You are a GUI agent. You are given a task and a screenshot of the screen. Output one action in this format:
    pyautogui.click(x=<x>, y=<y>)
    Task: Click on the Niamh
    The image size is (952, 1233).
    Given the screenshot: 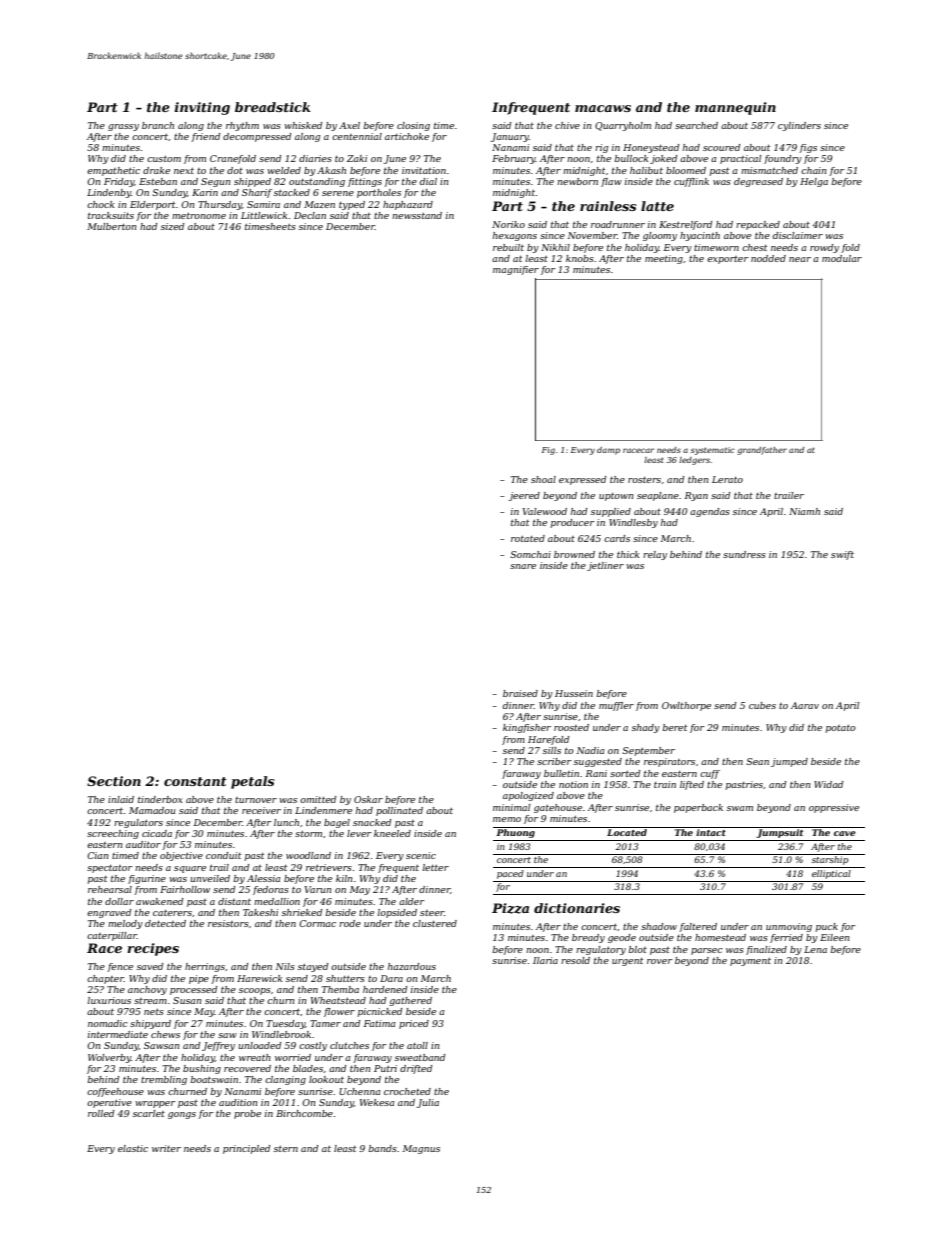 What is the action you would take?
    pyautogui.click(x=804, y=511)
